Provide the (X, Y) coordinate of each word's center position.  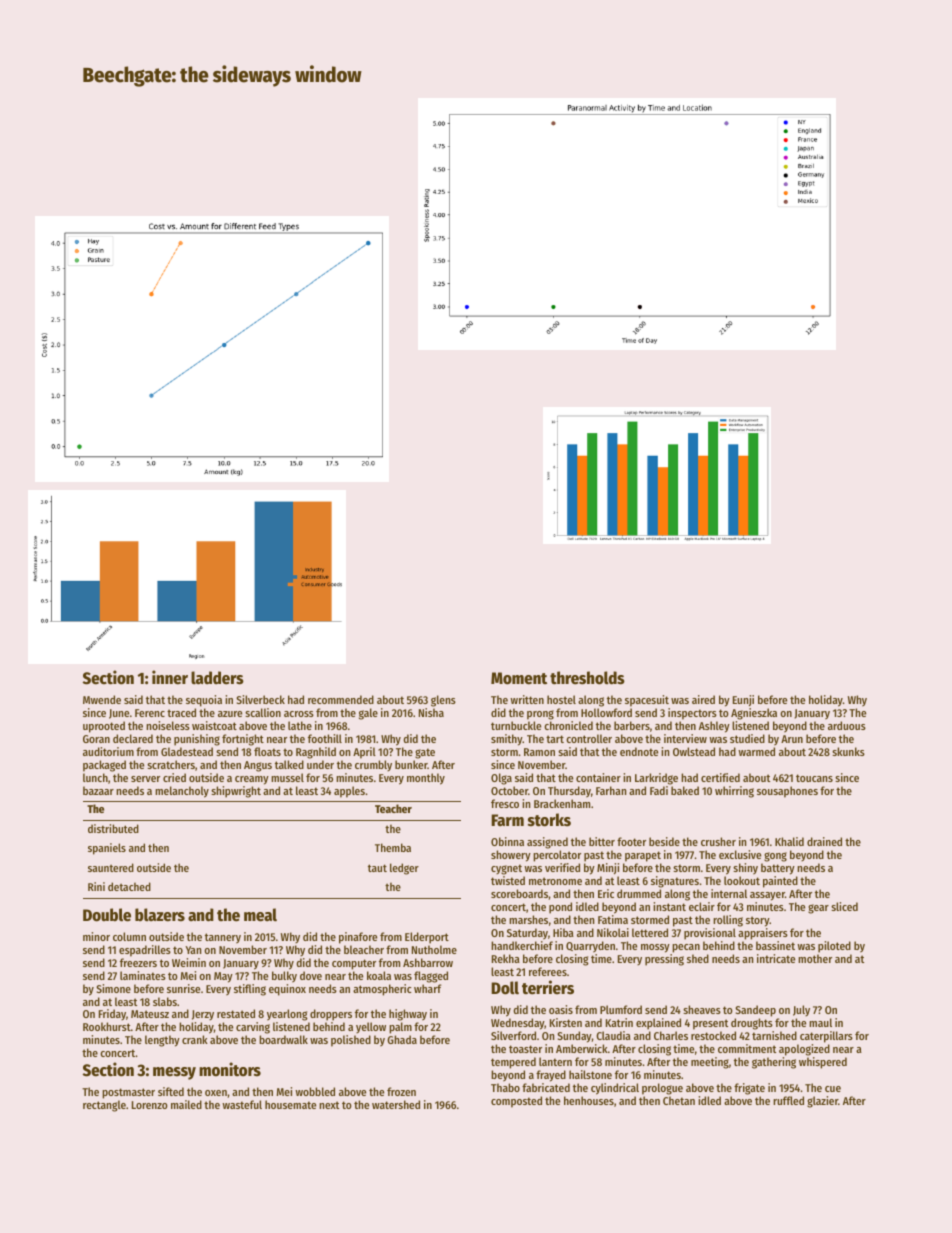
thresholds (587, 678)
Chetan (679, 1100)
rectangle (104, 1106)
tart (555, 739)
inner (170, 677)
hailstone (590, 1074)
